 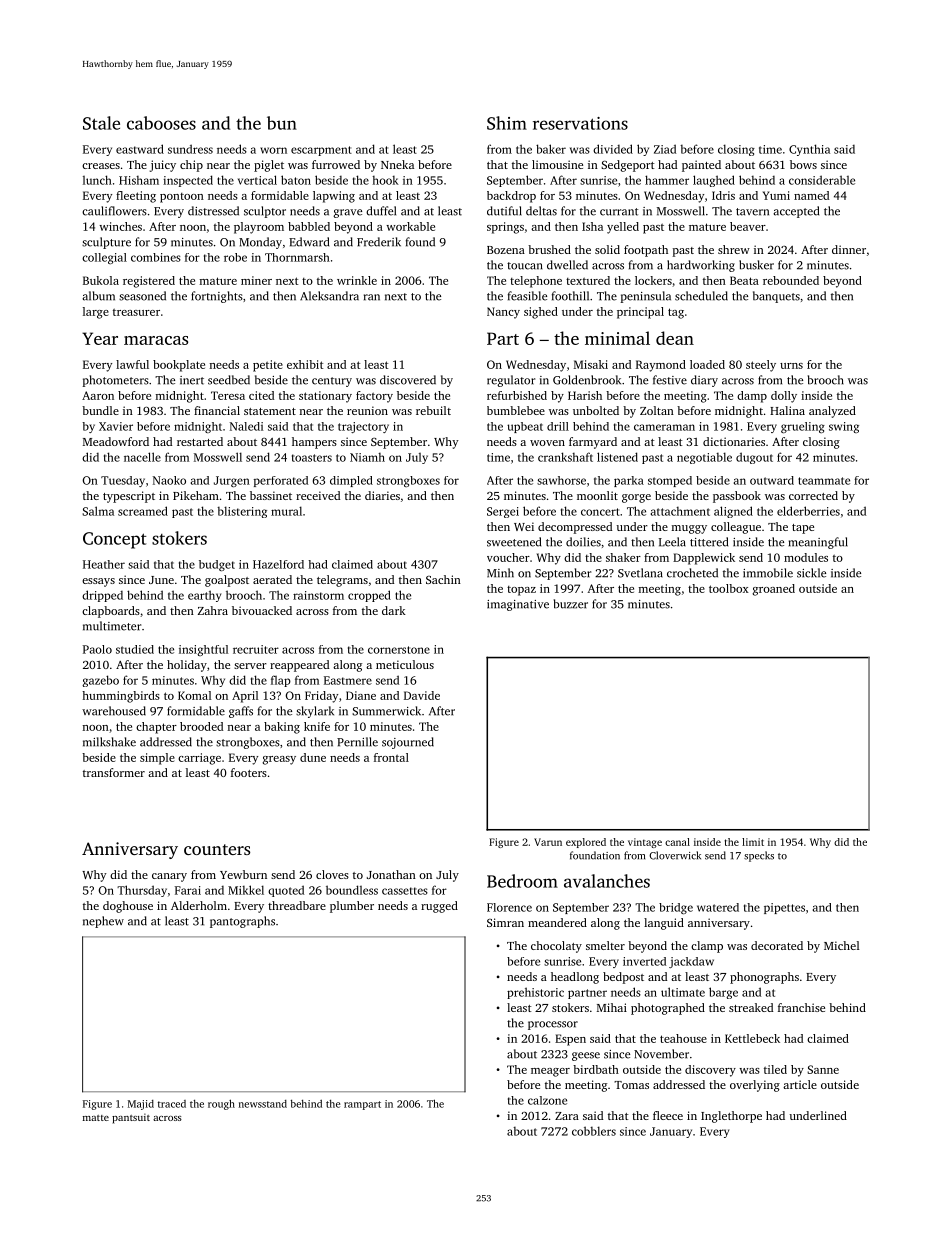 What do you see at coordinates (101, 280) in the screenshot?
I see `Bukola` at bounding box center [101, 280].
